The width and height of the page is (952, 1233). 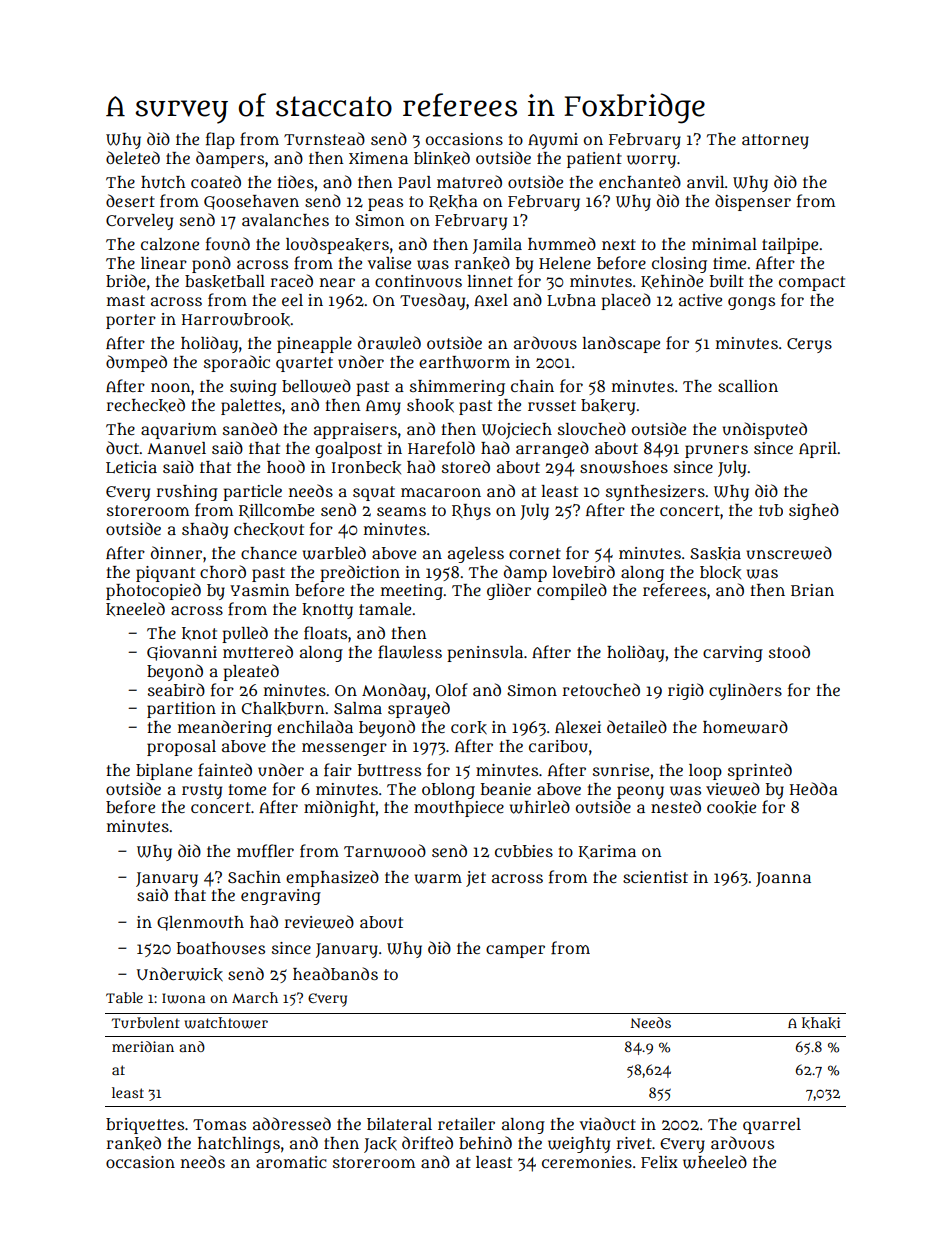 What do you see at coordinates (315, 726) in the page?
I see `enchilada` at bounding box center [315, 726].
